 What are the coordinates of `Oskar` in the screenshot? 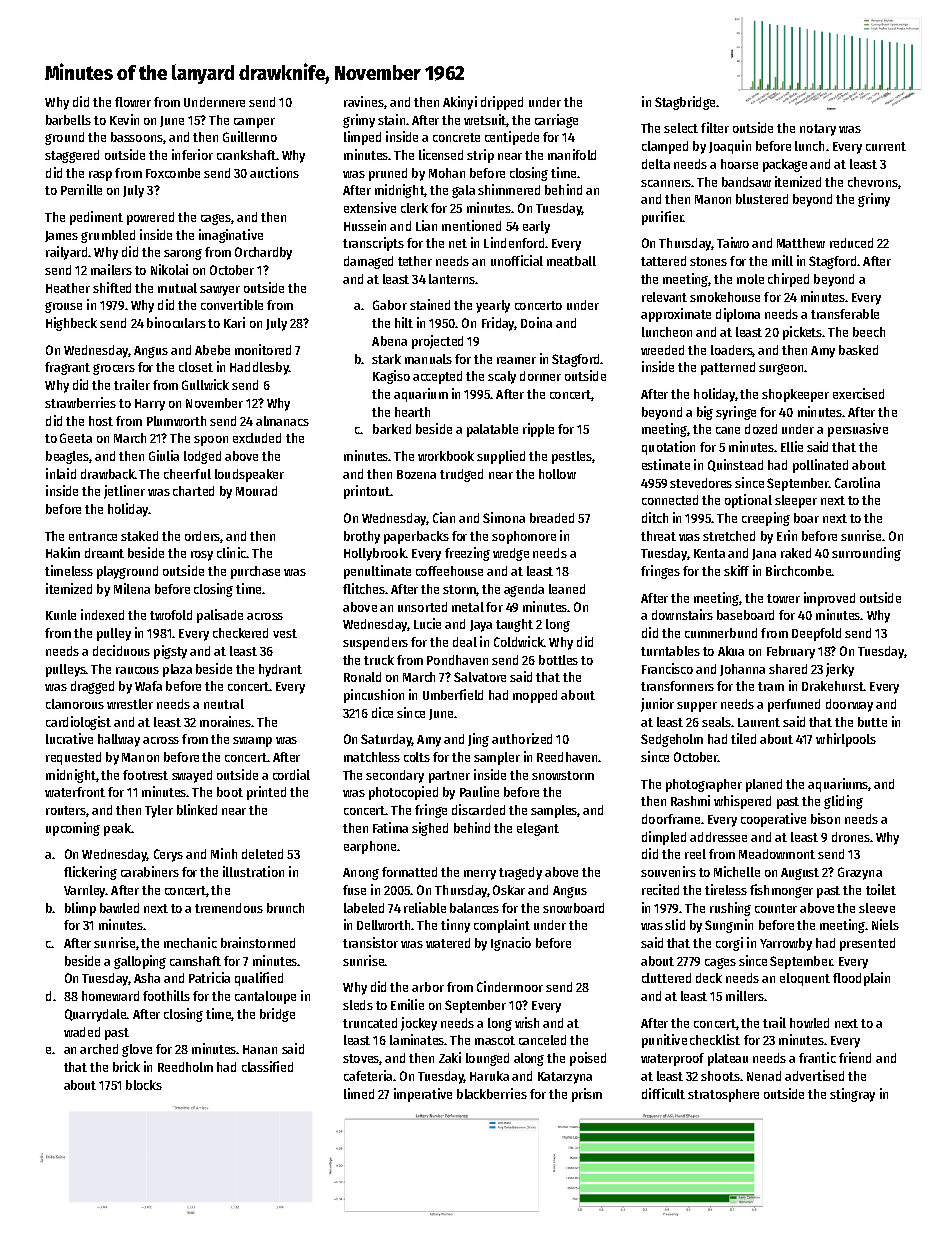 It's located at (509, 890).
